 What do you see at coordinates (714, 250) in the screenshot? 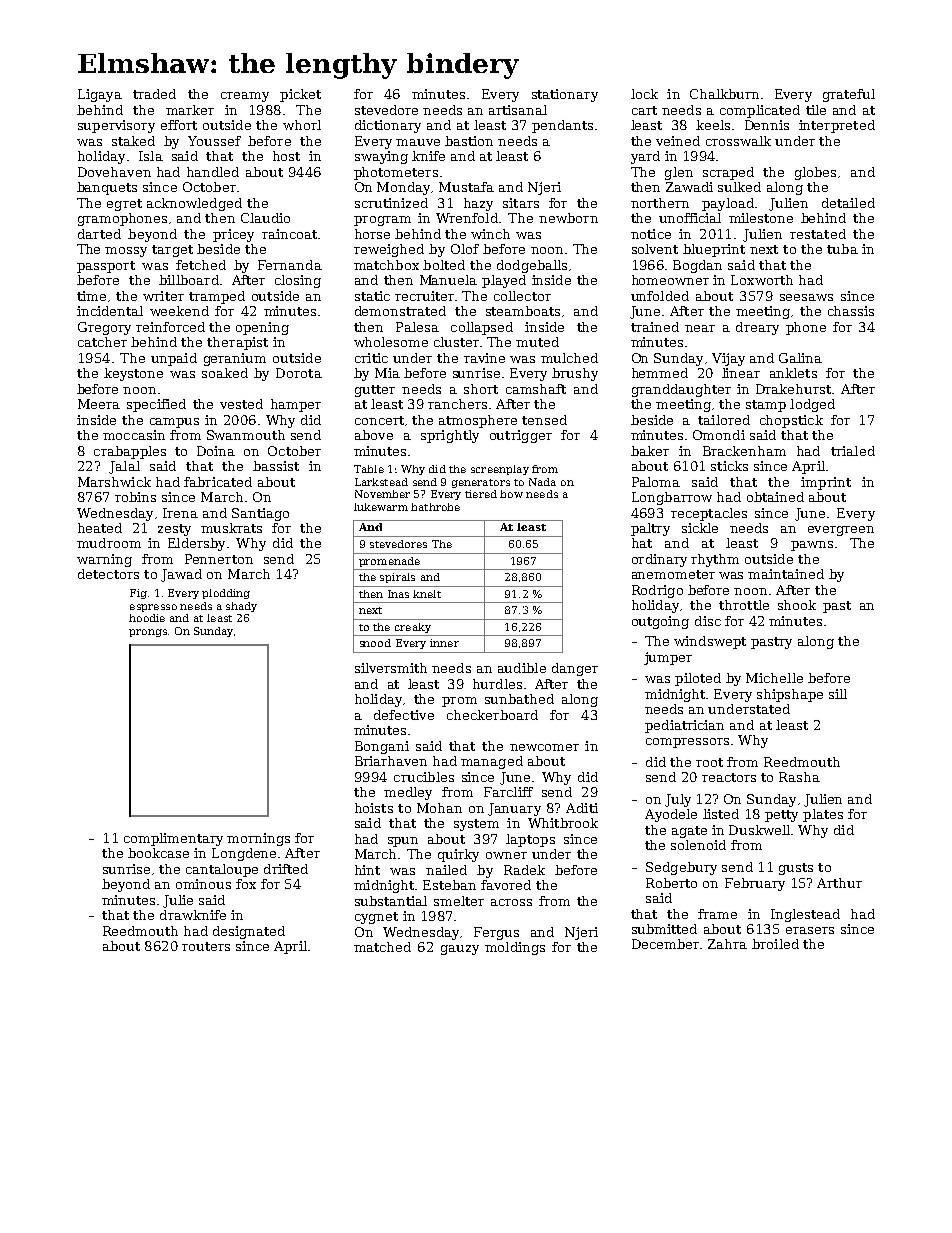
I see `blueprint` at bounding box center [714, 250].
